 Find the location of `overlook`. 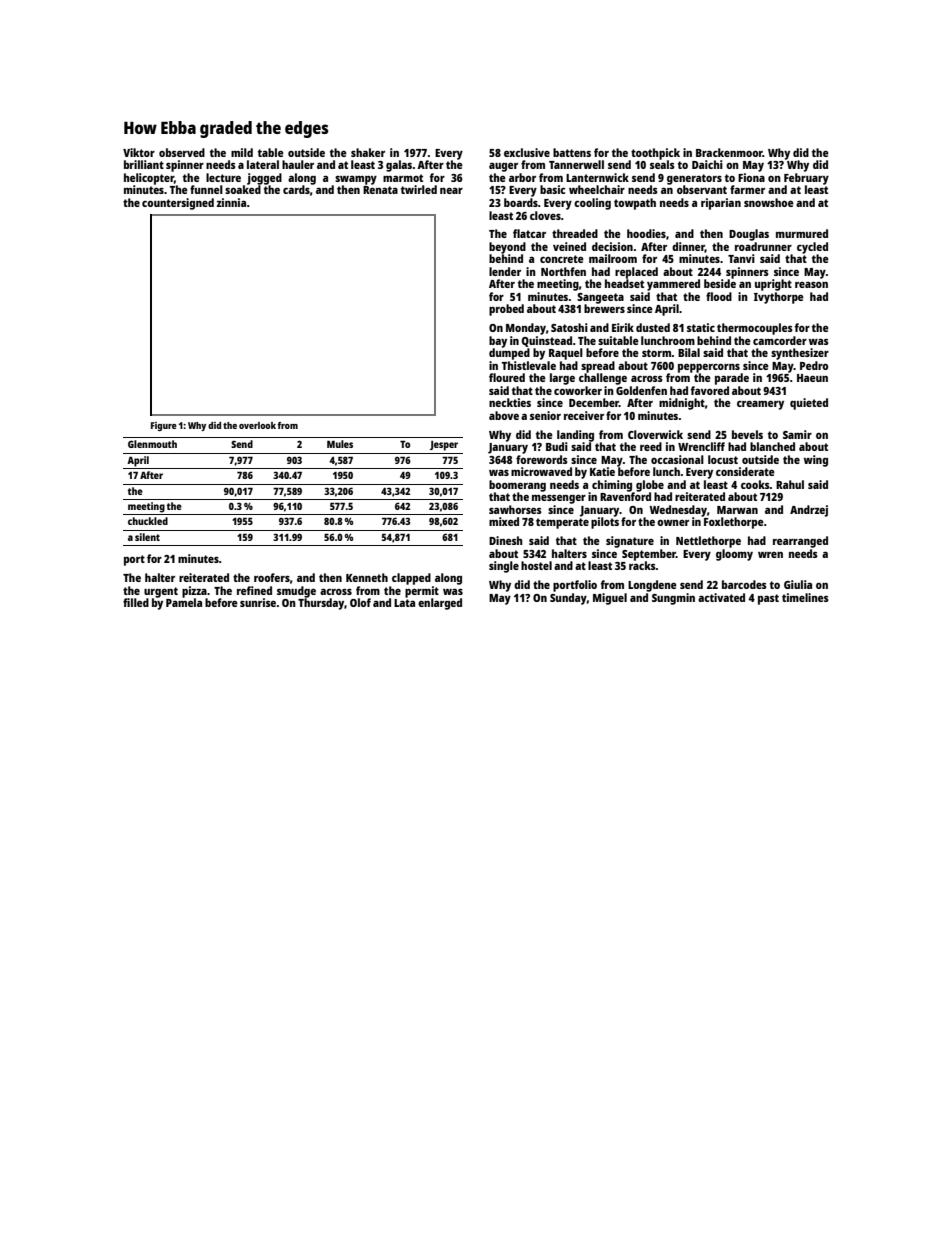

overlook is located at coordinates (257, 425).
